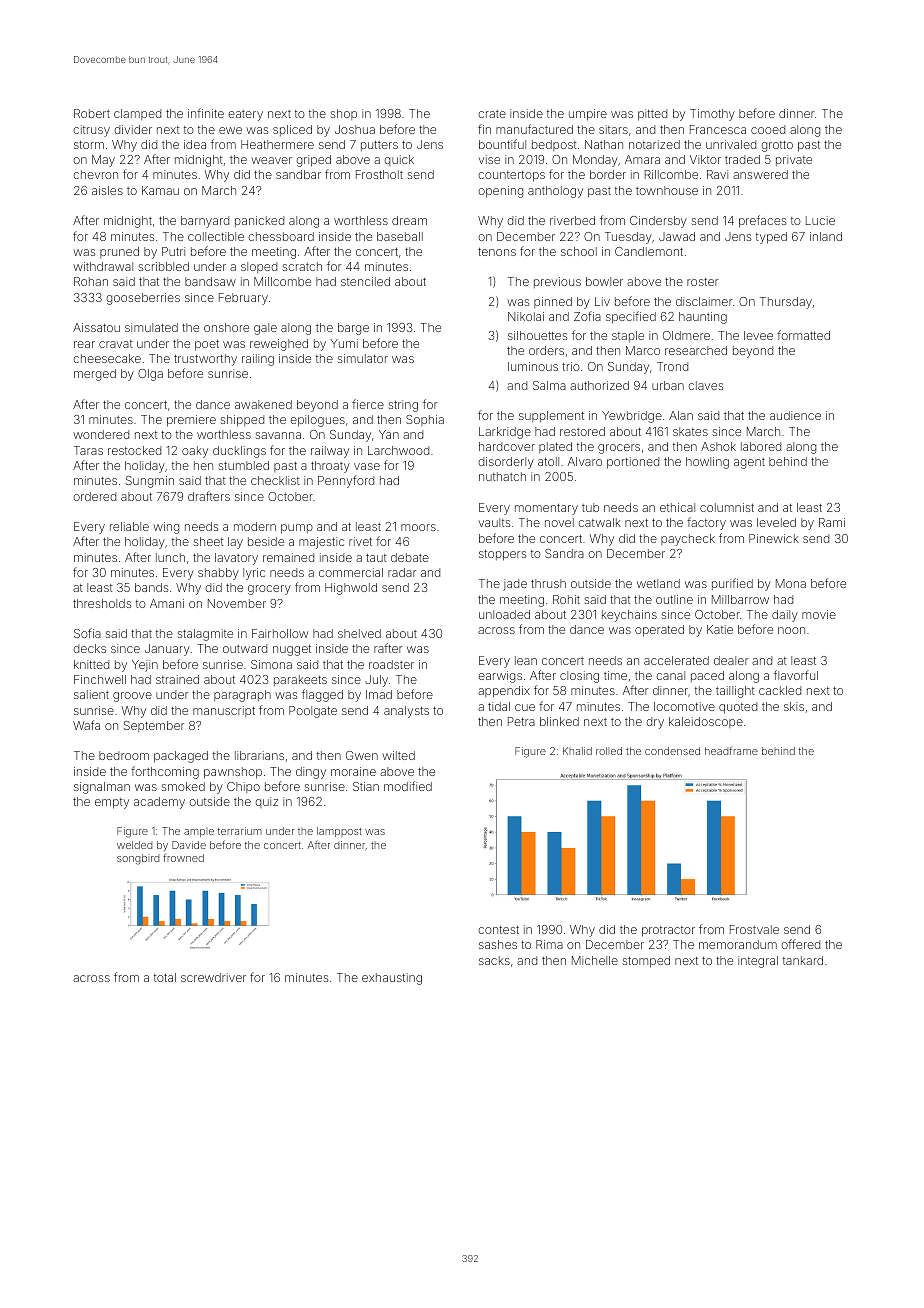 This document has width=924, height=1308. Describe the element at coordinates (504, 692) in the document. I see `appendix` at that location.
